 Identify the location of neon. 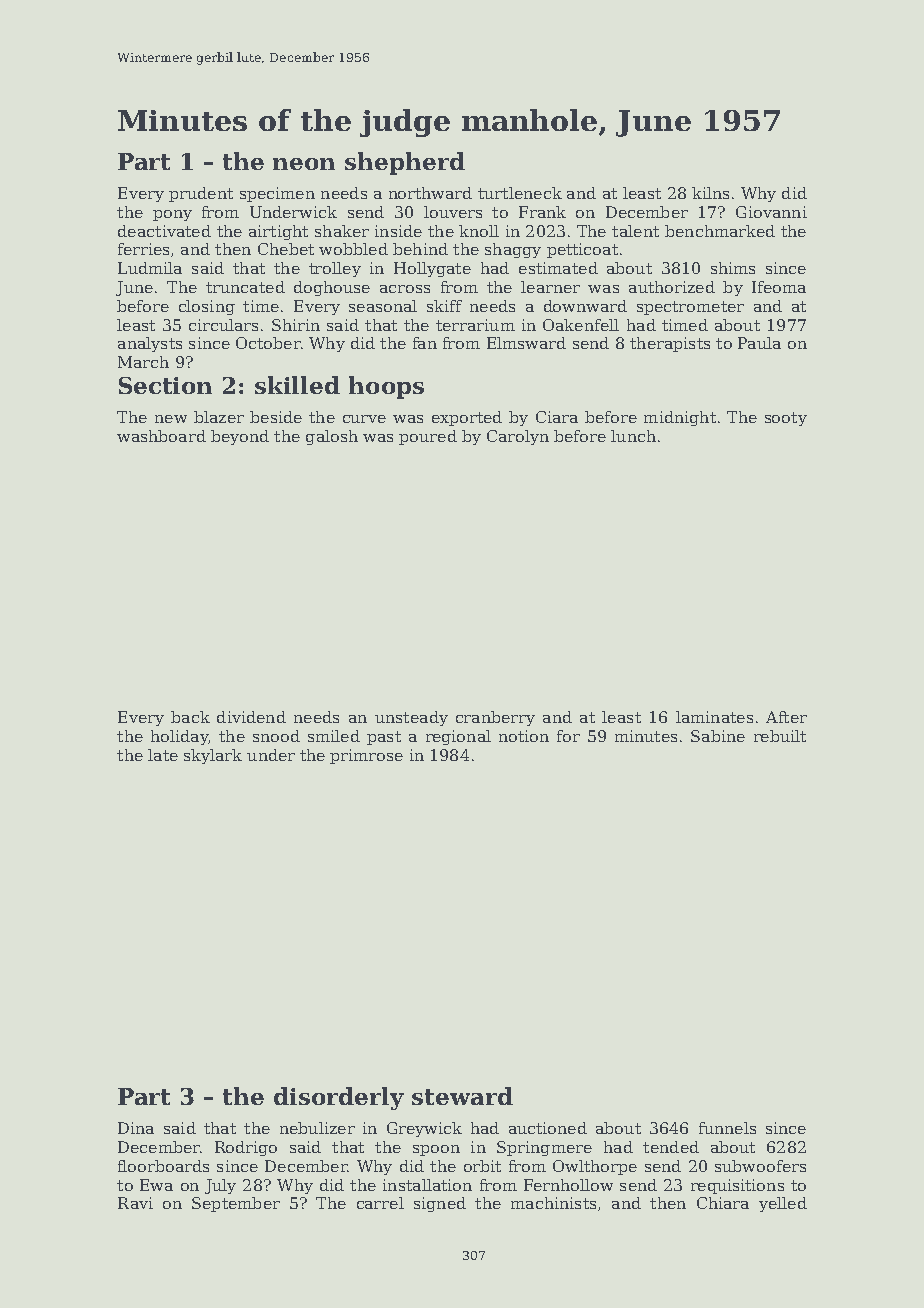
(304, 164).
